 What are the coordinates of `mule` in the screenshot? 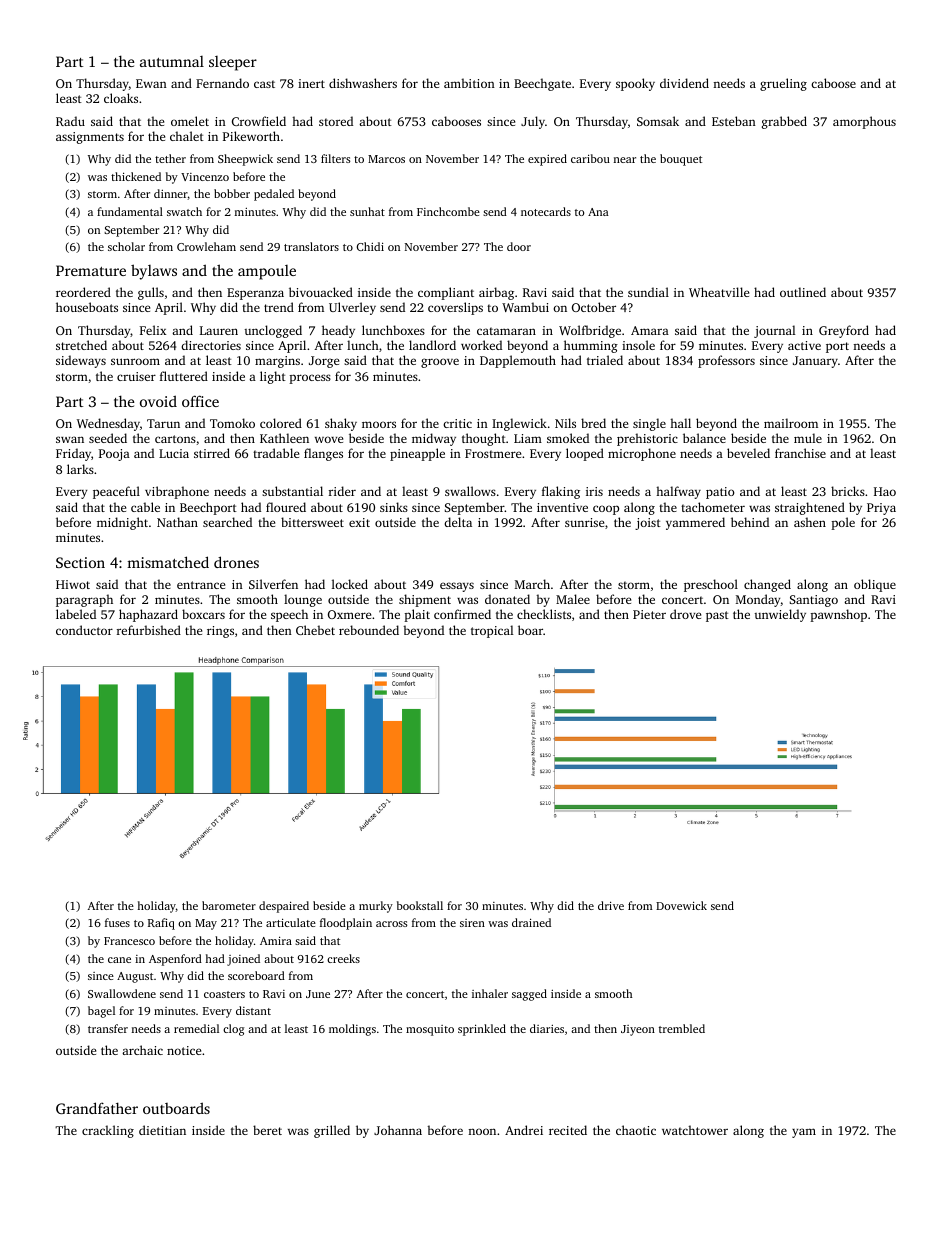 It's located at (808, 438).
